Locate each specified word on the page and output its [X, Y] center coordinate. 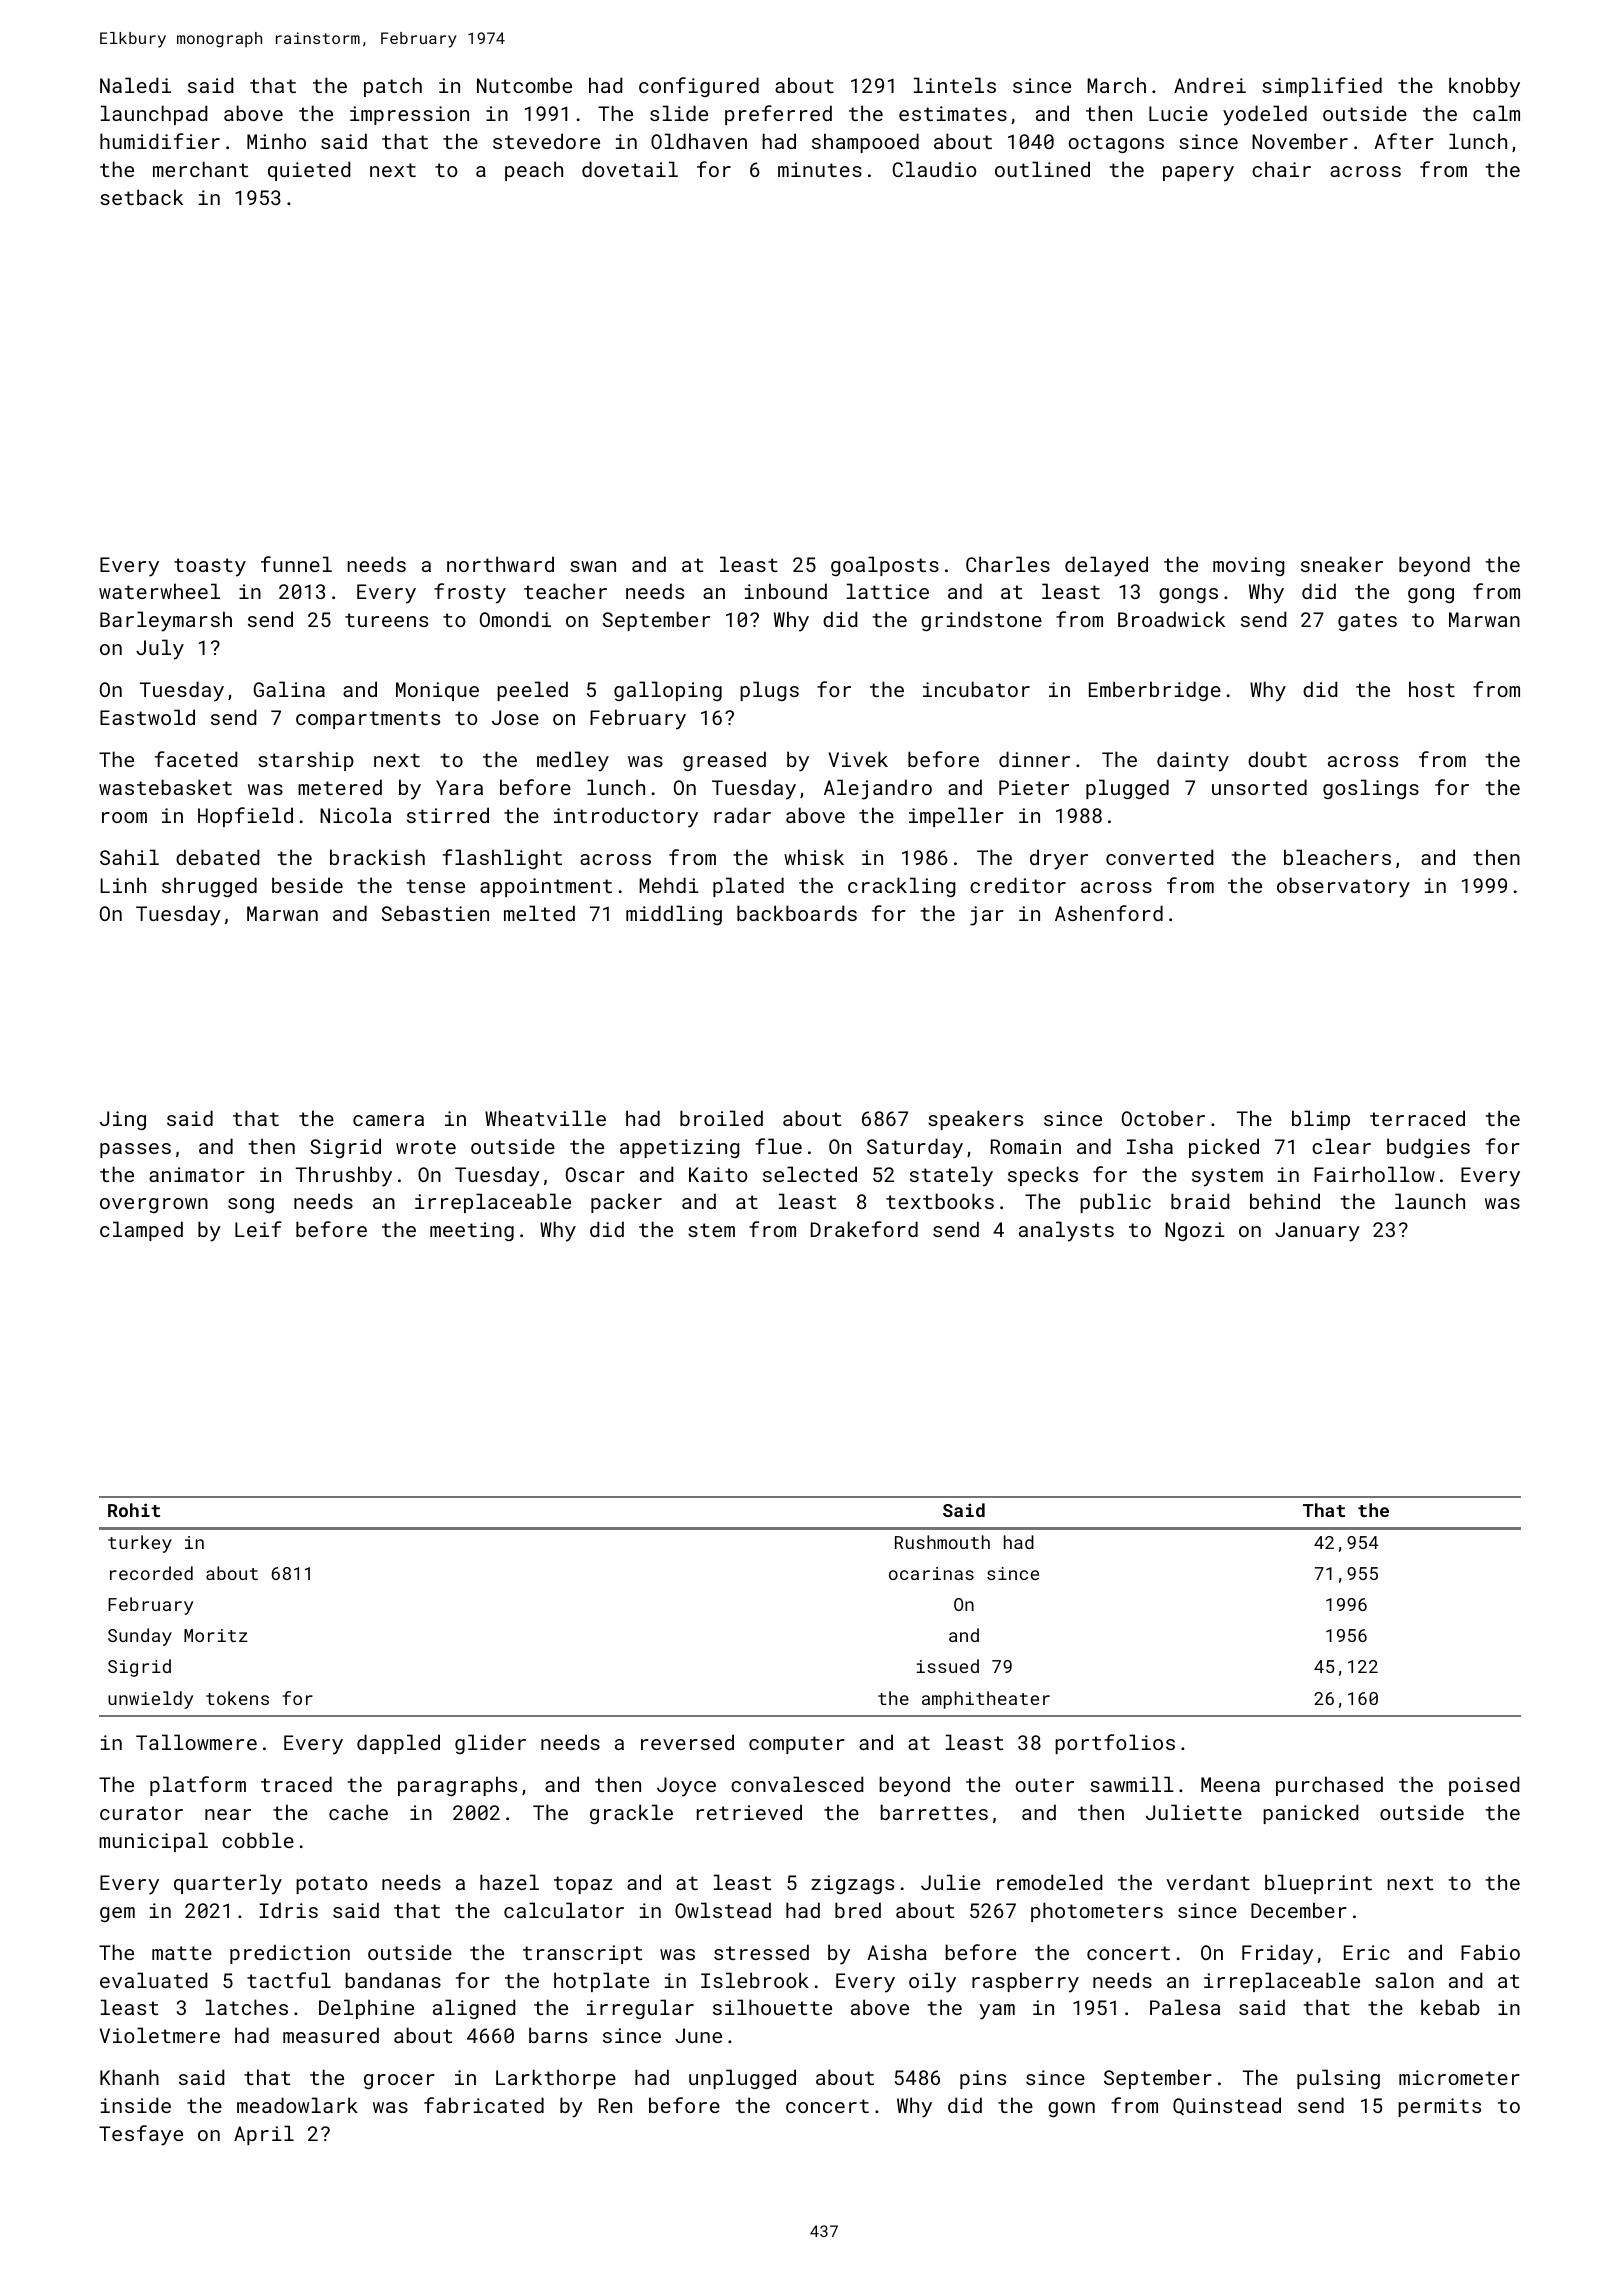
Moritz [216, 1635]
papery [1198, 174]
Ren [615, 2105]
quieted [309, 171]
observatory [1343, 887]
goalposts [885, 566]
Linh [123, 885]
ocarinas [931, 1573]
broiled [721, 1118]
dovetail [630, 169]
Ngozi [1195, 1231]
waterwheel [159, 591]
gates [1367, 622]
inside [136, 2105]
